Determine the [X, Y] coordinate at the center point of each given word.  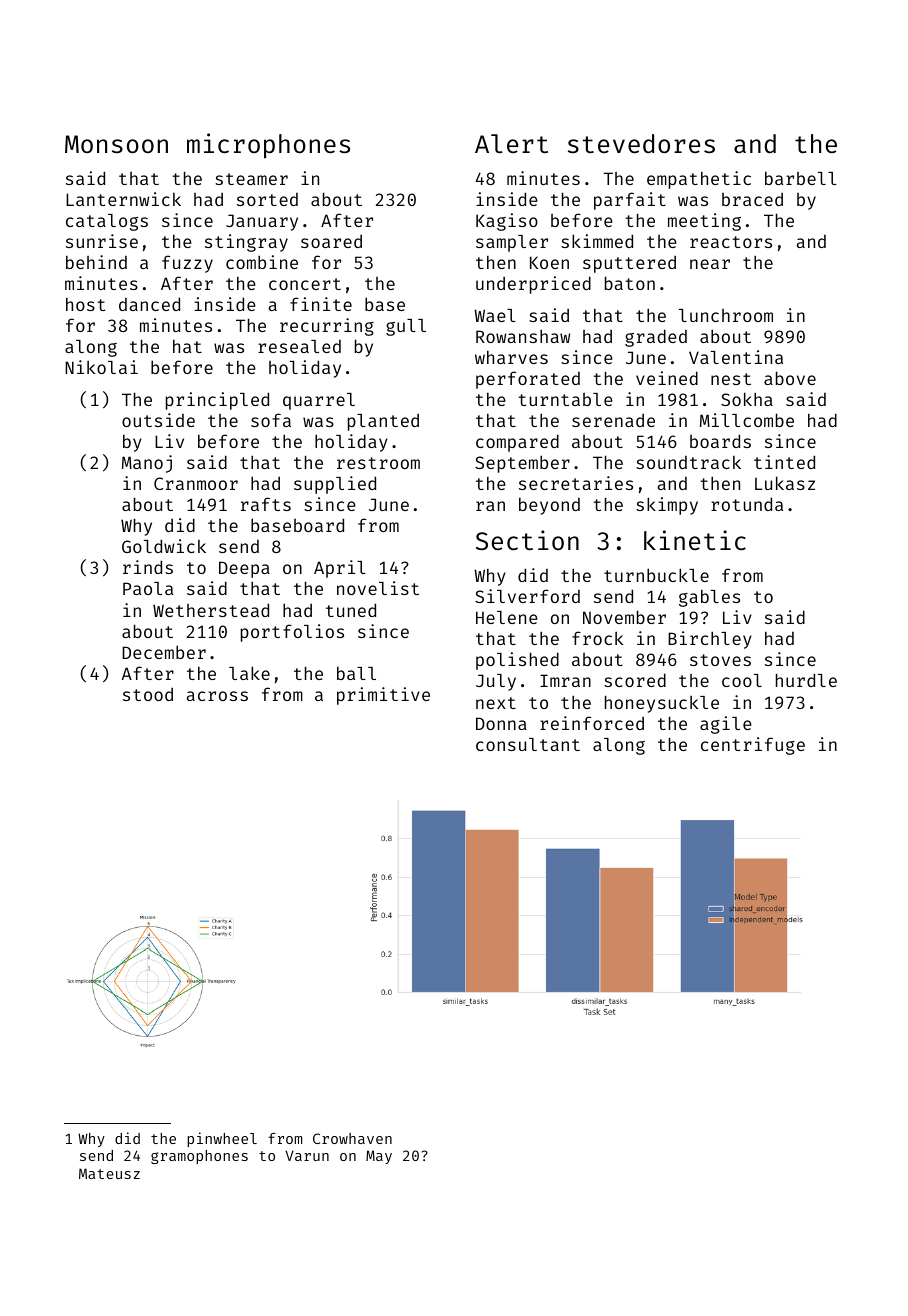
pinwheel [222, 1139]
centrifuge [753, 746]
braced [752, 199]
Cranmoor [196, 483]
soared [331, 241]
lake [249, 673]
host [85, 304]
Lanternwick [123, 199]
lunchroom [726, 315]
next [496, 703]
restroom [378, 463]
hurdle [806, 680]
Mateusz [109, 1173]
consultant [528, 744]
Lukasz [785, 483]
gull [406, 327]
